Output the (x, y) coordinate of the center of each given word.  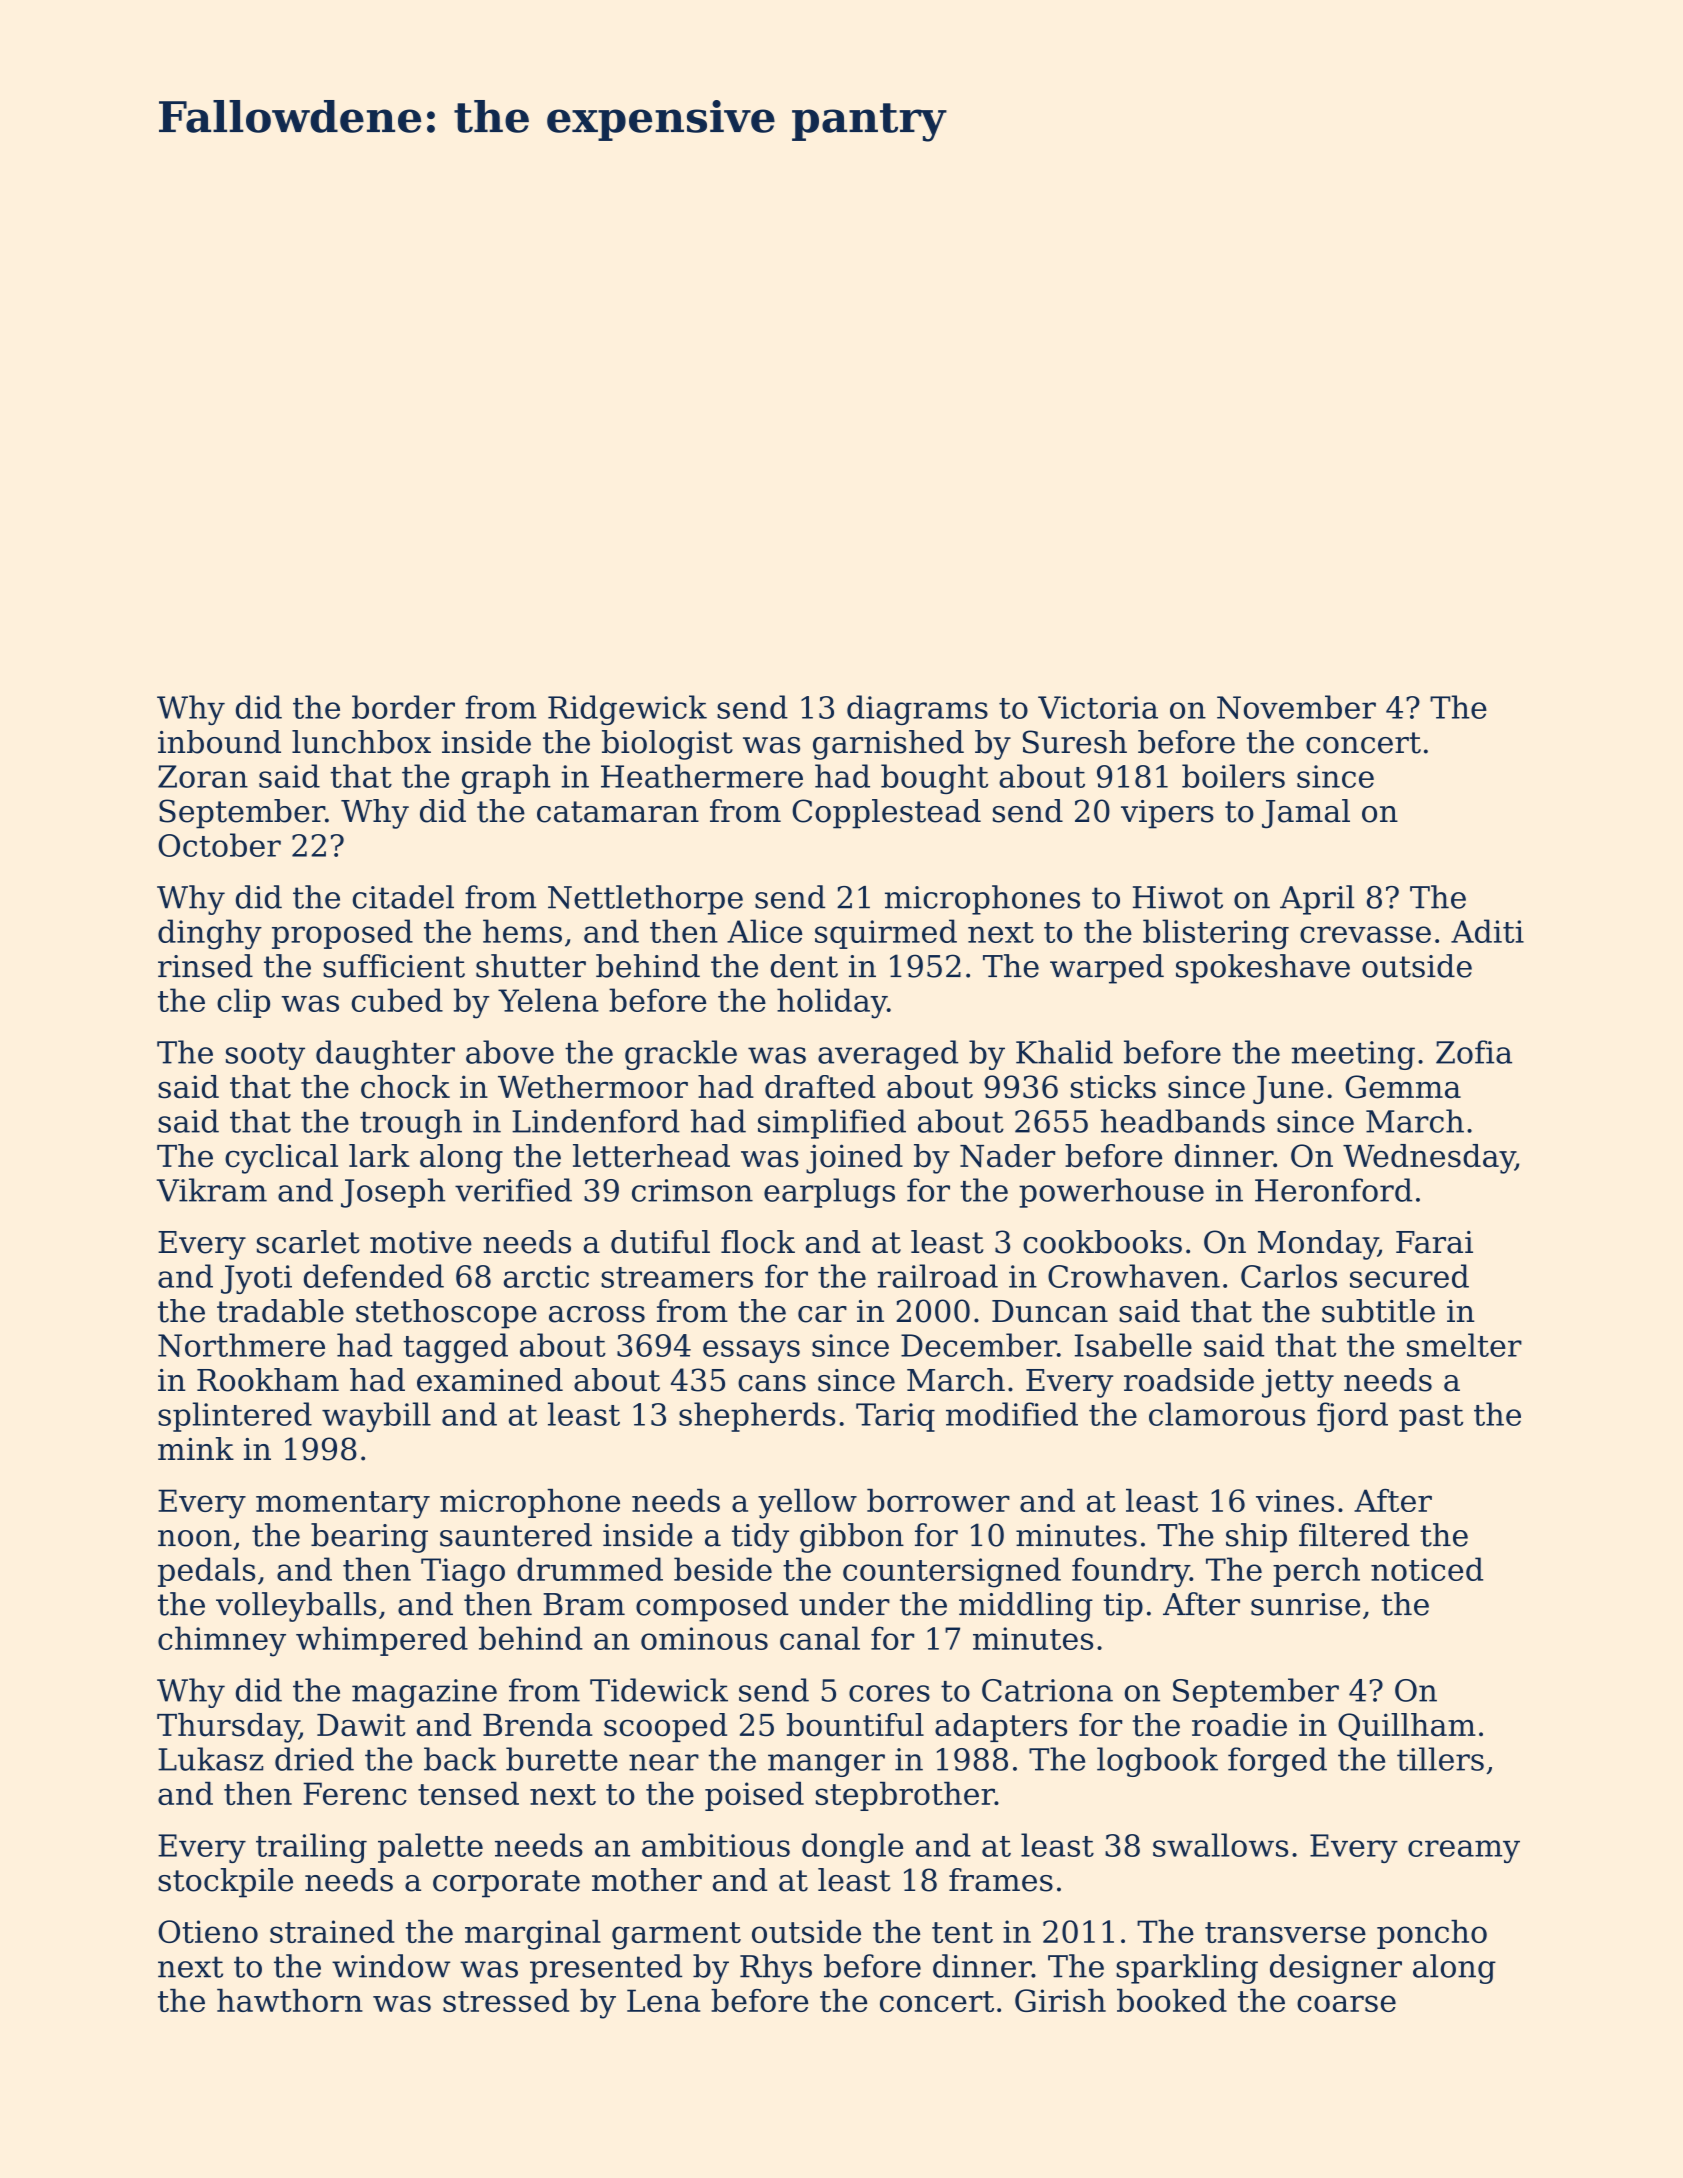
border (403, 707)
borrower (938, 1500)
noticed (1427, 1569)
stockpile (225, 1883)
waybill (376, 1417)
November (1296, 707)
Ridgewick (627, 710)
